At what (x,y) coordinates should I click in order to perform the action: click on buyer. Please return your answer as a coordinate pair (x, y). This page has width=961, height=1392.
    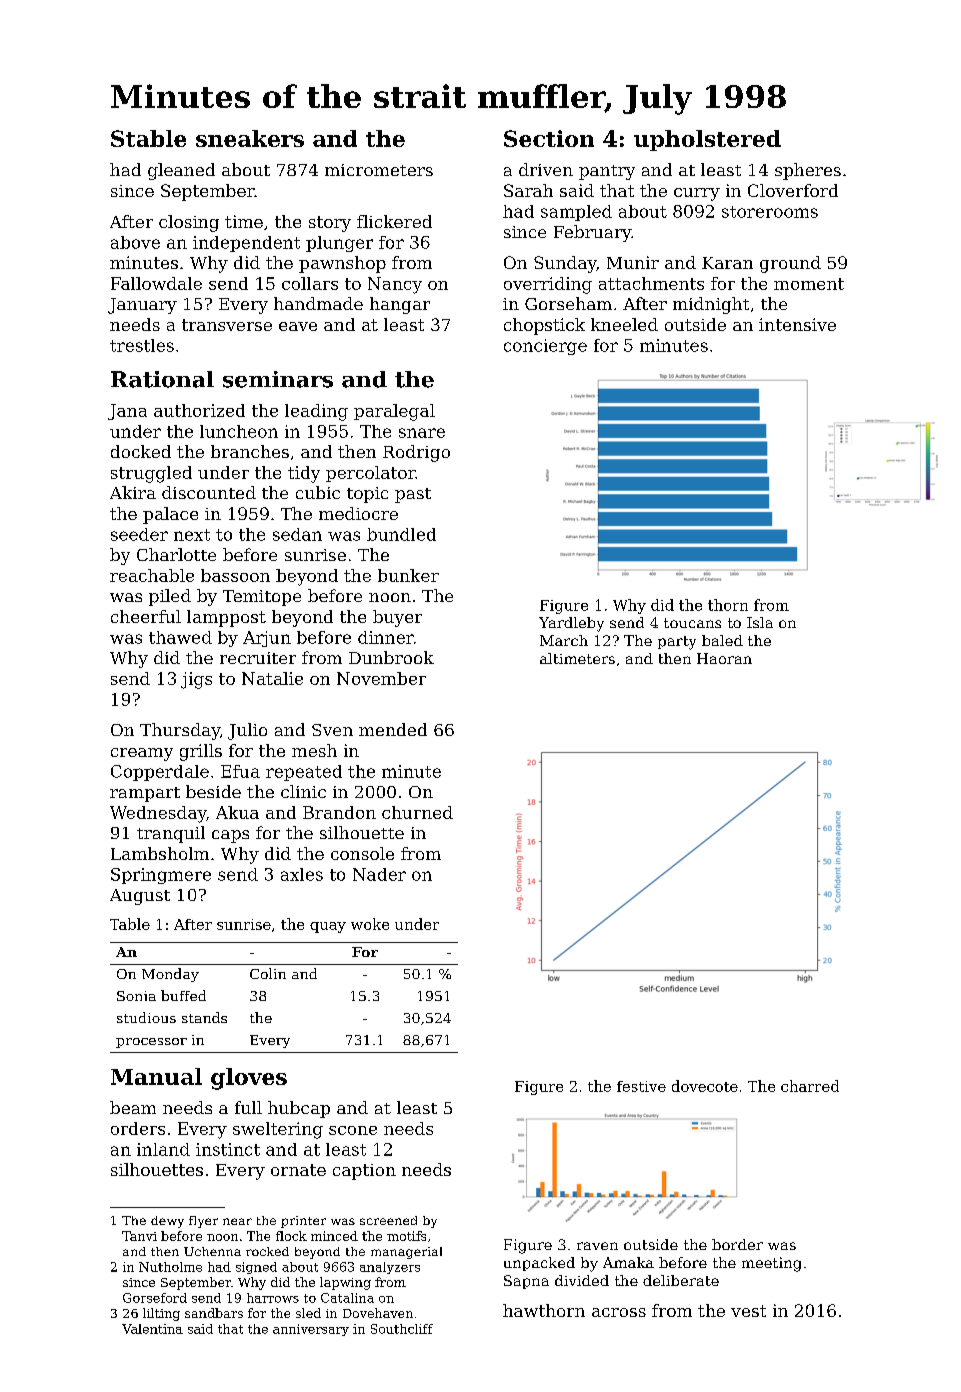
    Looking at the image, I should click on (397, 618).
